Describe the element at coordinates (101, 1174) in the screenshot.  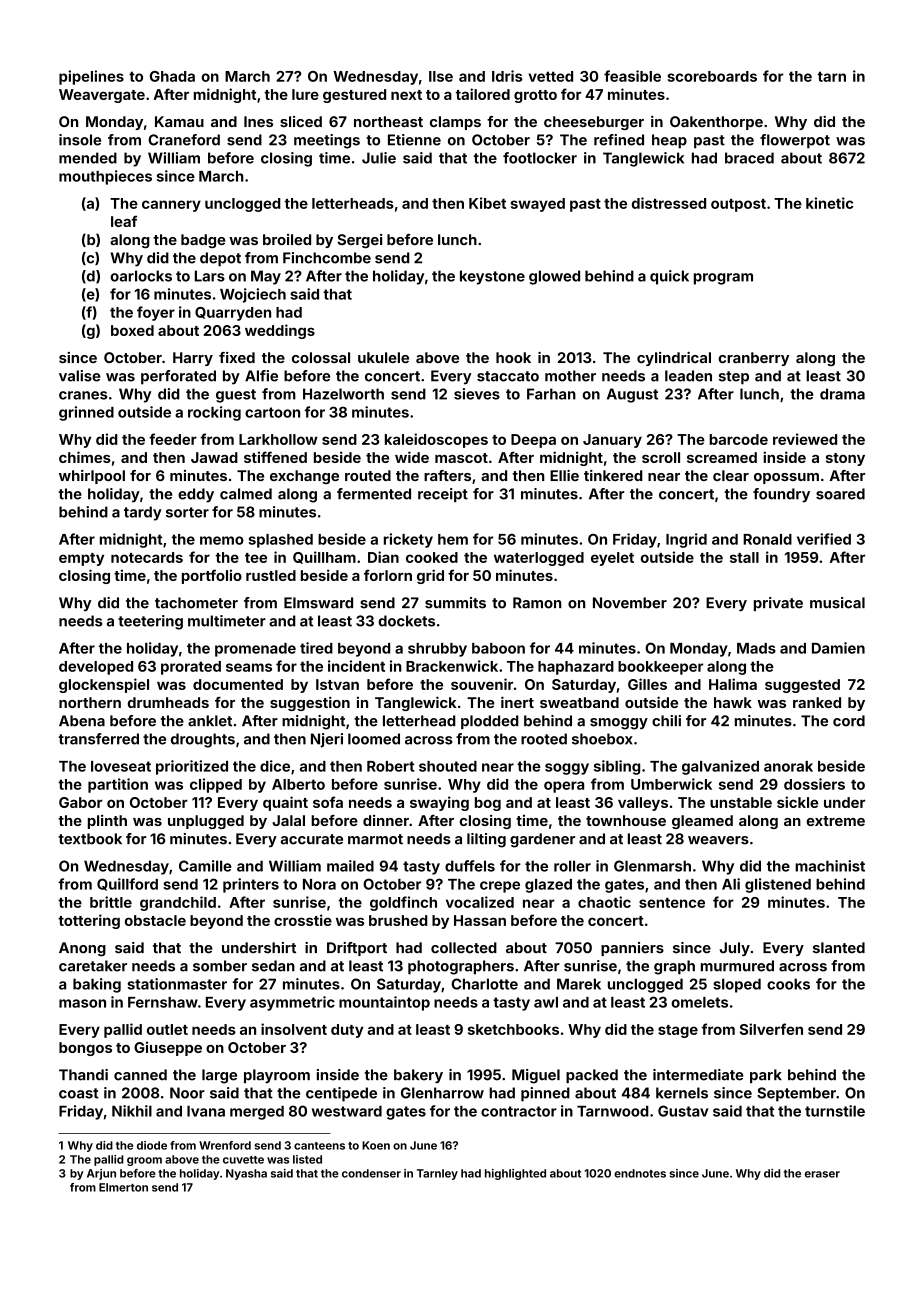
I see `Arjun` at that location.
